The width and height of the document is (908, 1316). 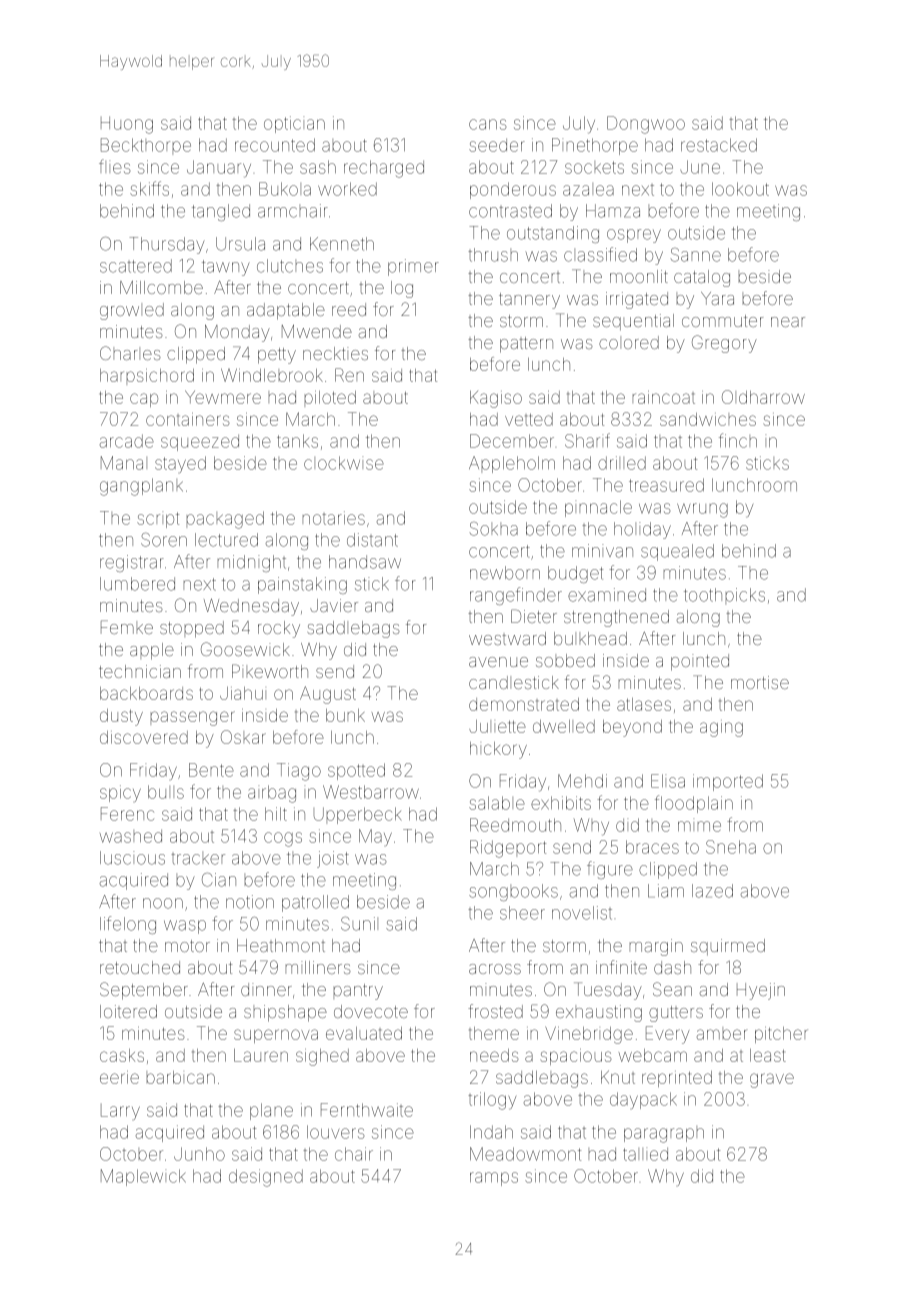 I want to click on airbag, so click(x=272, y=794).
